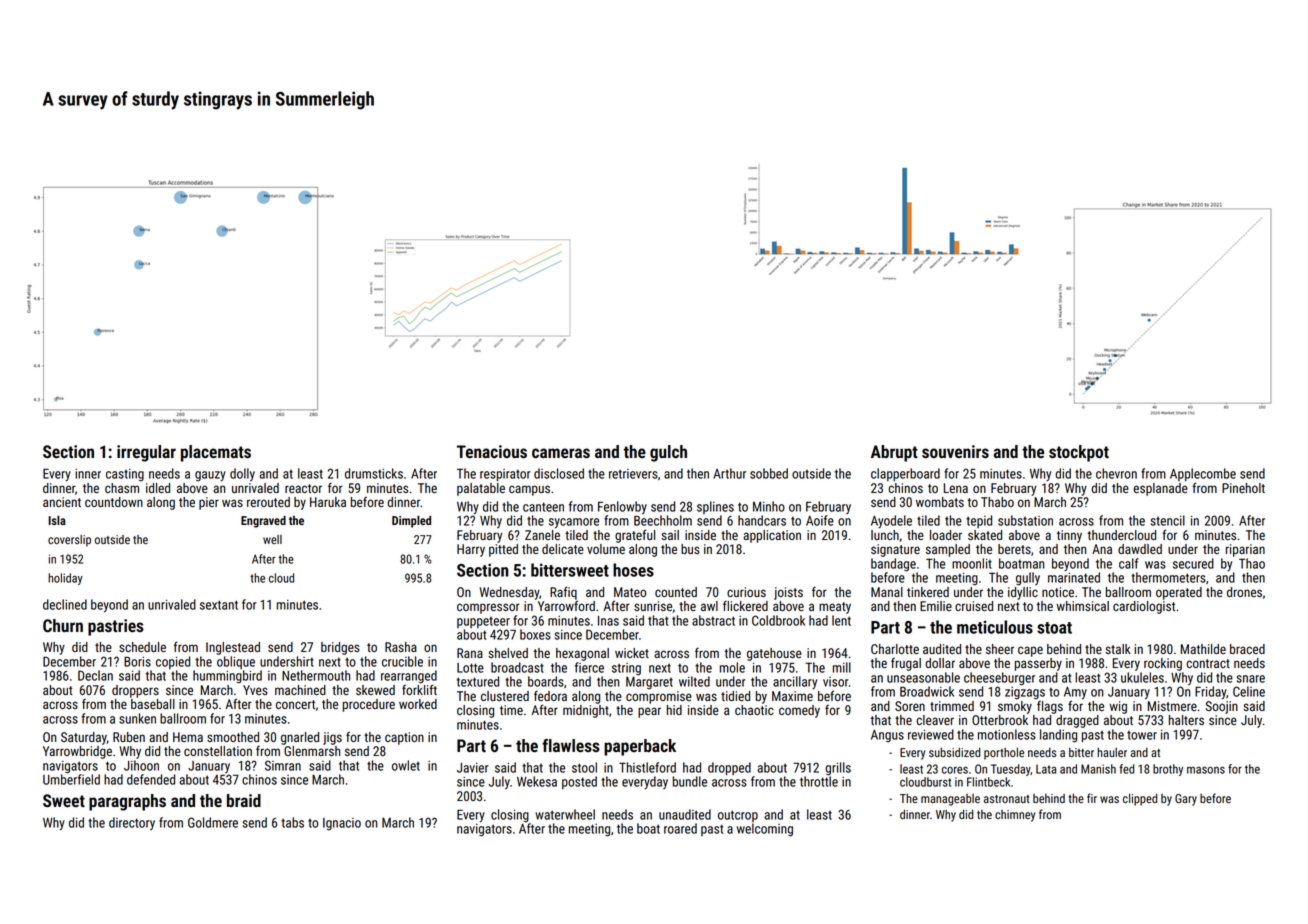  I want to click on stockpot, so click(1079, 453).
